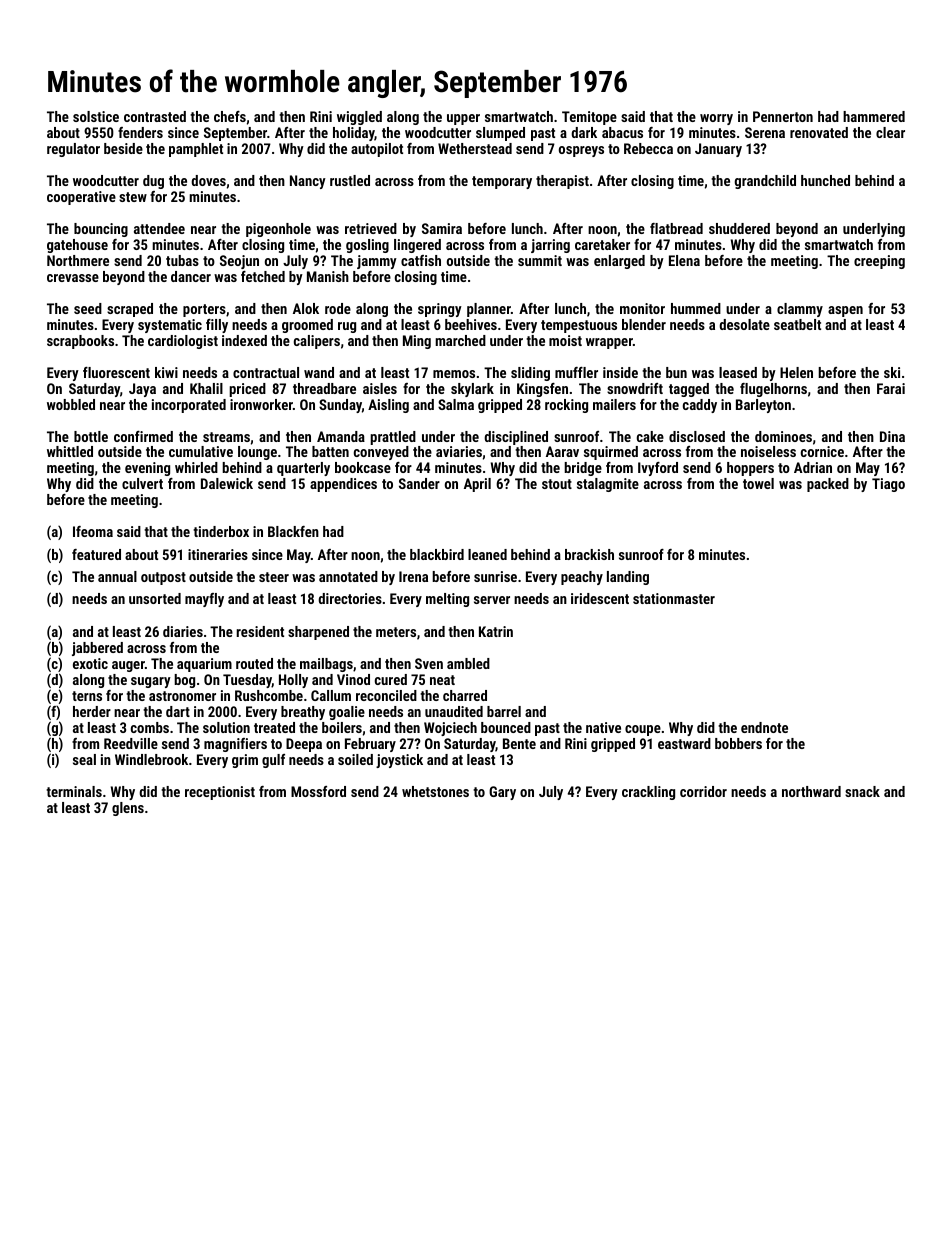 This image has height=1233, width=952. Describe the element at coordinates (676, 228) in the image. I see `flatbread` at that location.
